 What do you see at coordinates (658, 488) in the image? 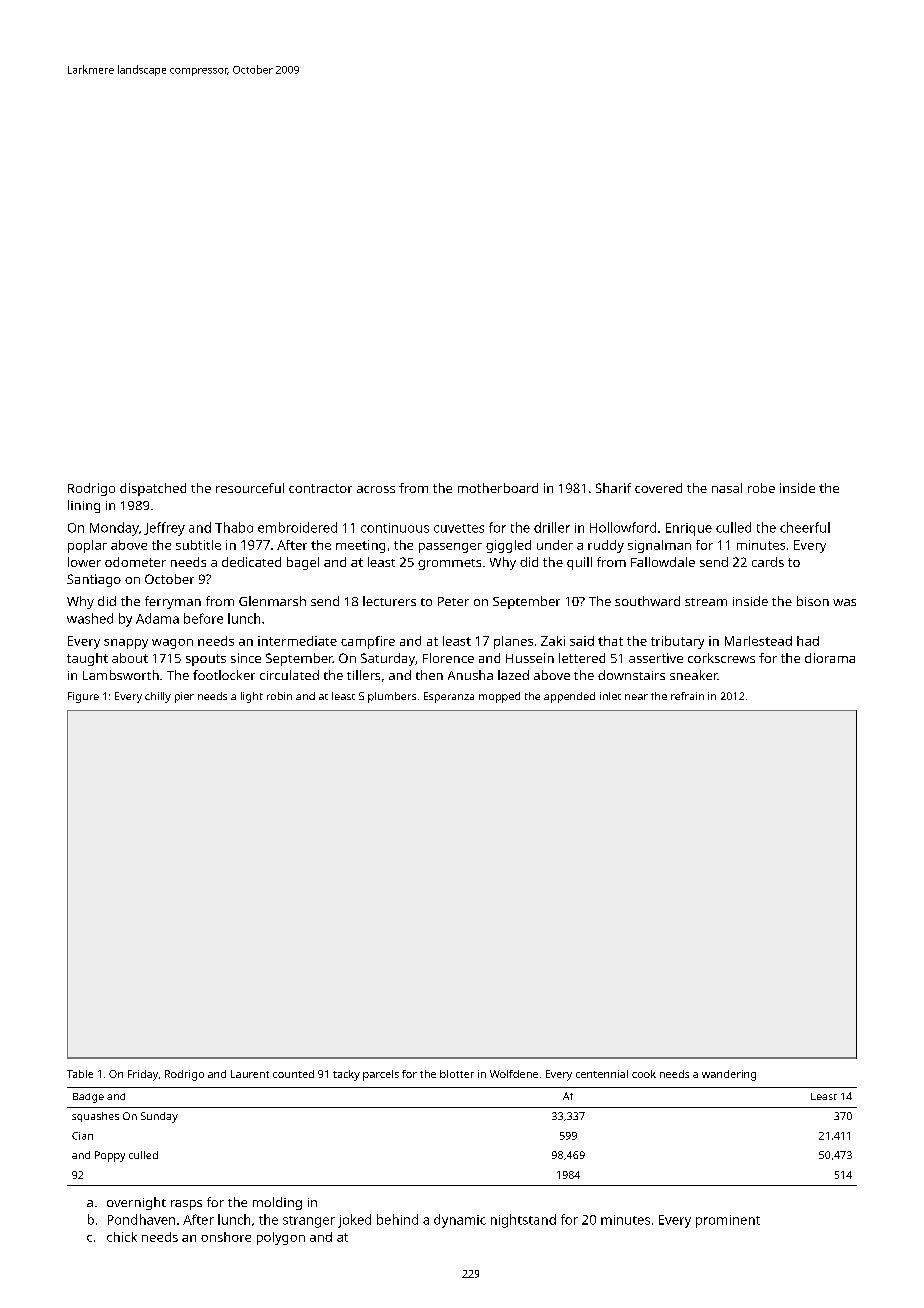
I see `covered` at bounding box center [658, 488].
